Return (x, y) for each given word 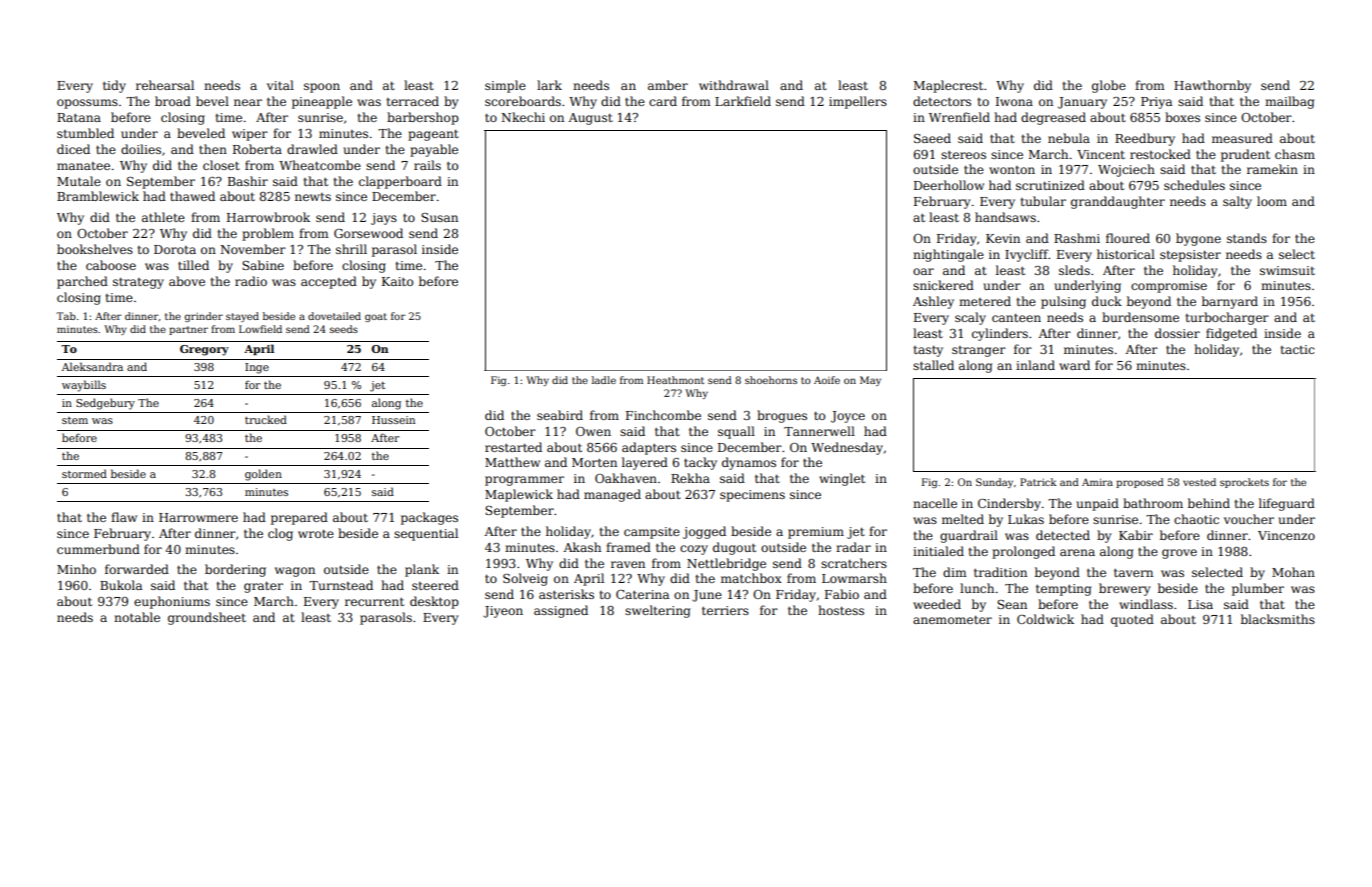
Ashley (933, 302)
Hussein (393, 420)
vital (280, 85)
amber (668, 85)
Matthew (512, 462)
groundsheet (207, 618)
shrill (351, 249)
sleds (1074, 270)
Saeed (932, 138)
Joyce (848, 417)
